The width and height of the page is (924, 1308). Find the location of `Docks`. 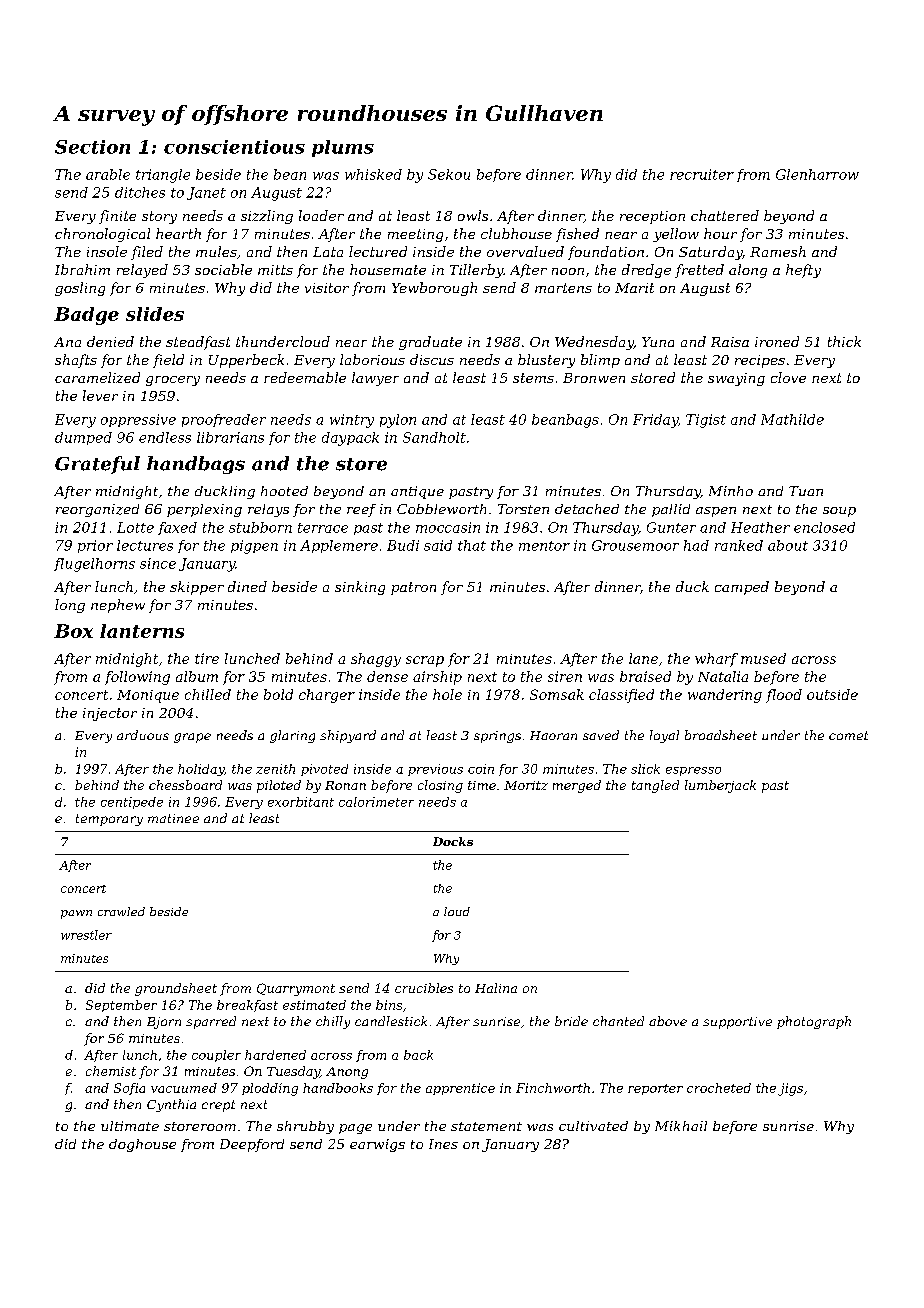

Docks is located at coordinates (453, 841).
